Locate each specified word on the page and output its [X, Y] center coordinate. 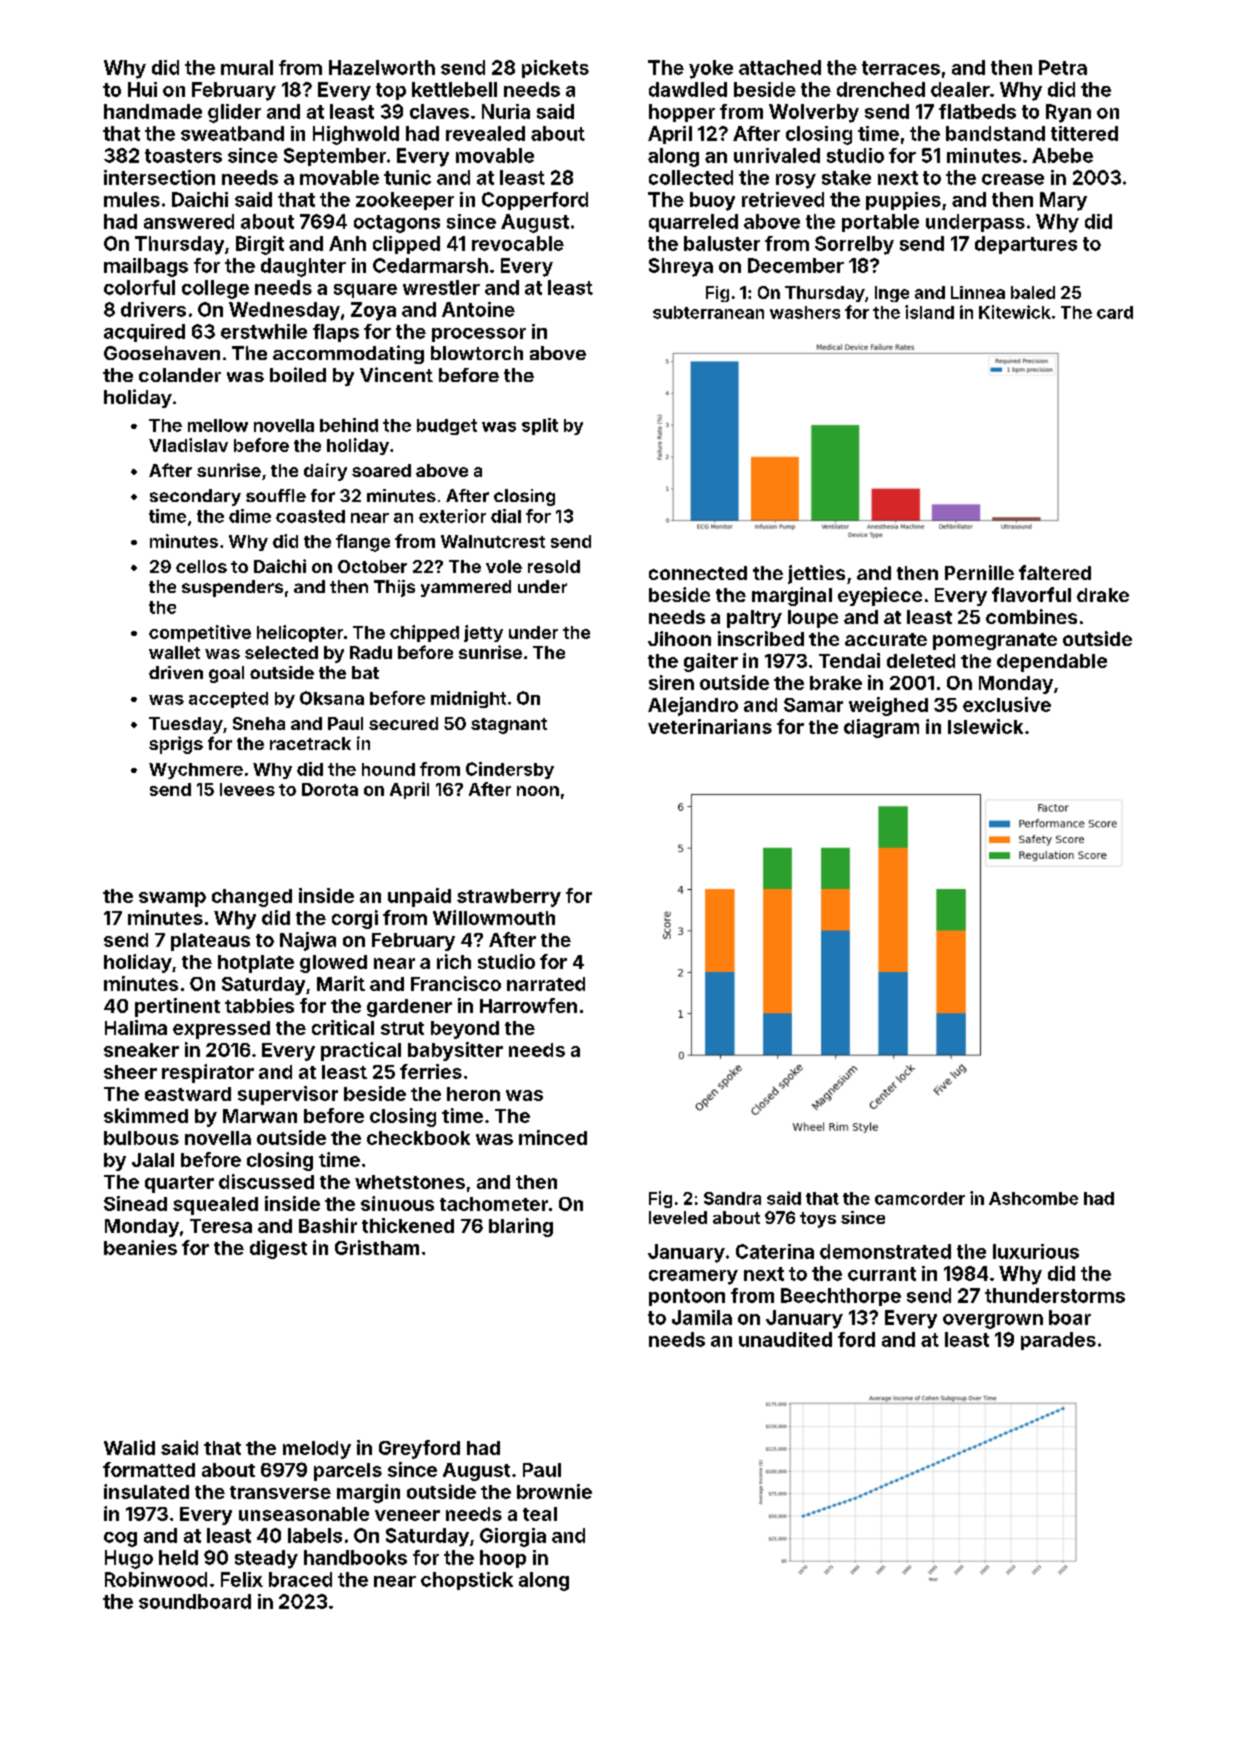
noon [538, 791]
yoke [711, 69]
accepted [228, 700]
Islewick [985, 726]
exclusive [1007, 704]
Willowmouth [494, 917]
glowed [333, 964]
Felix [242, 1579]
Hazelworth [382, 67]
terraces [901, 68]
